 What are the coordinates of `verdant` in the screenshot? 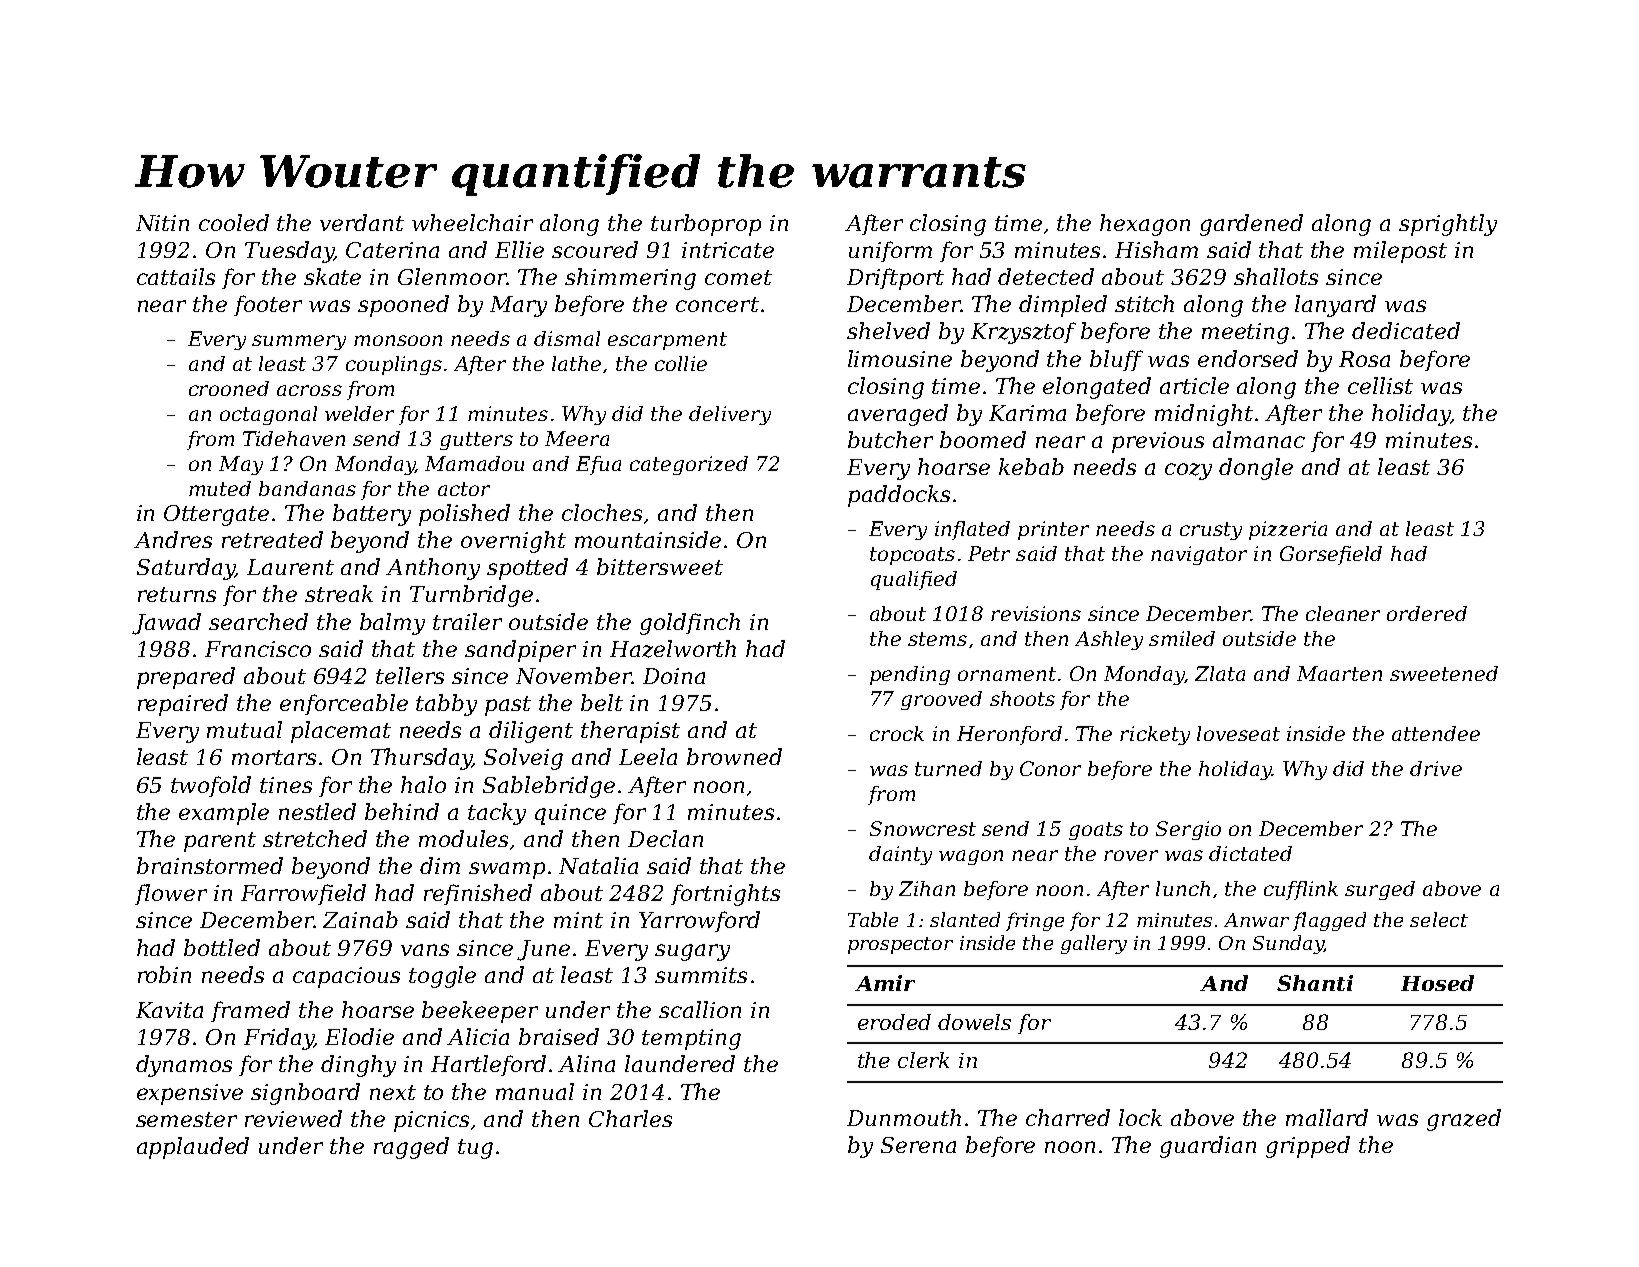 It's located at (362, 222).
